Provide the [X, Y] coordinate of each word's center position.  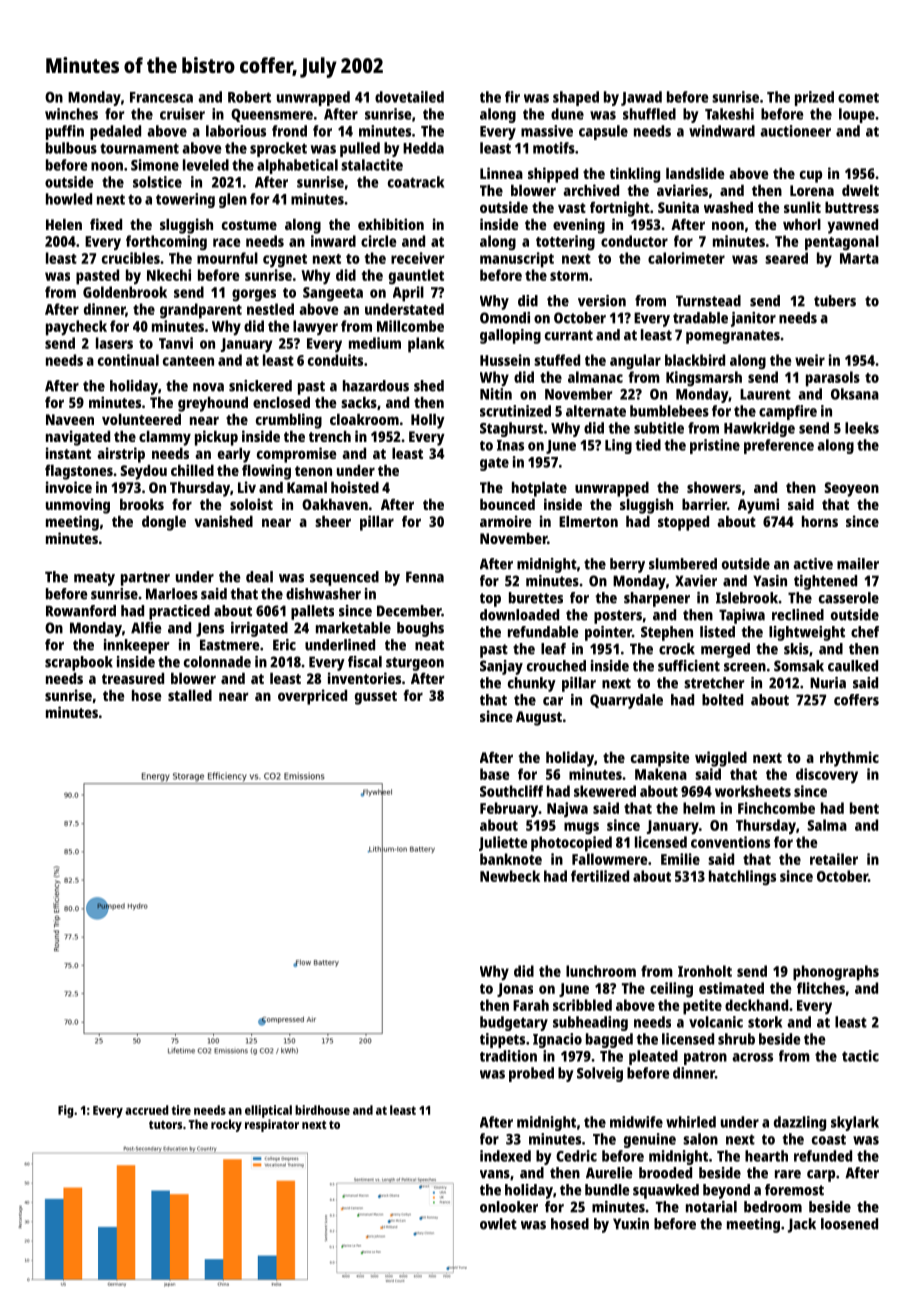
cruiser [182, 114]
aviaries [682, 190]
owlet [498, 1224]
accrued [147, 1110]
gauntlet [416, 277]
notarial [711, 1207]
